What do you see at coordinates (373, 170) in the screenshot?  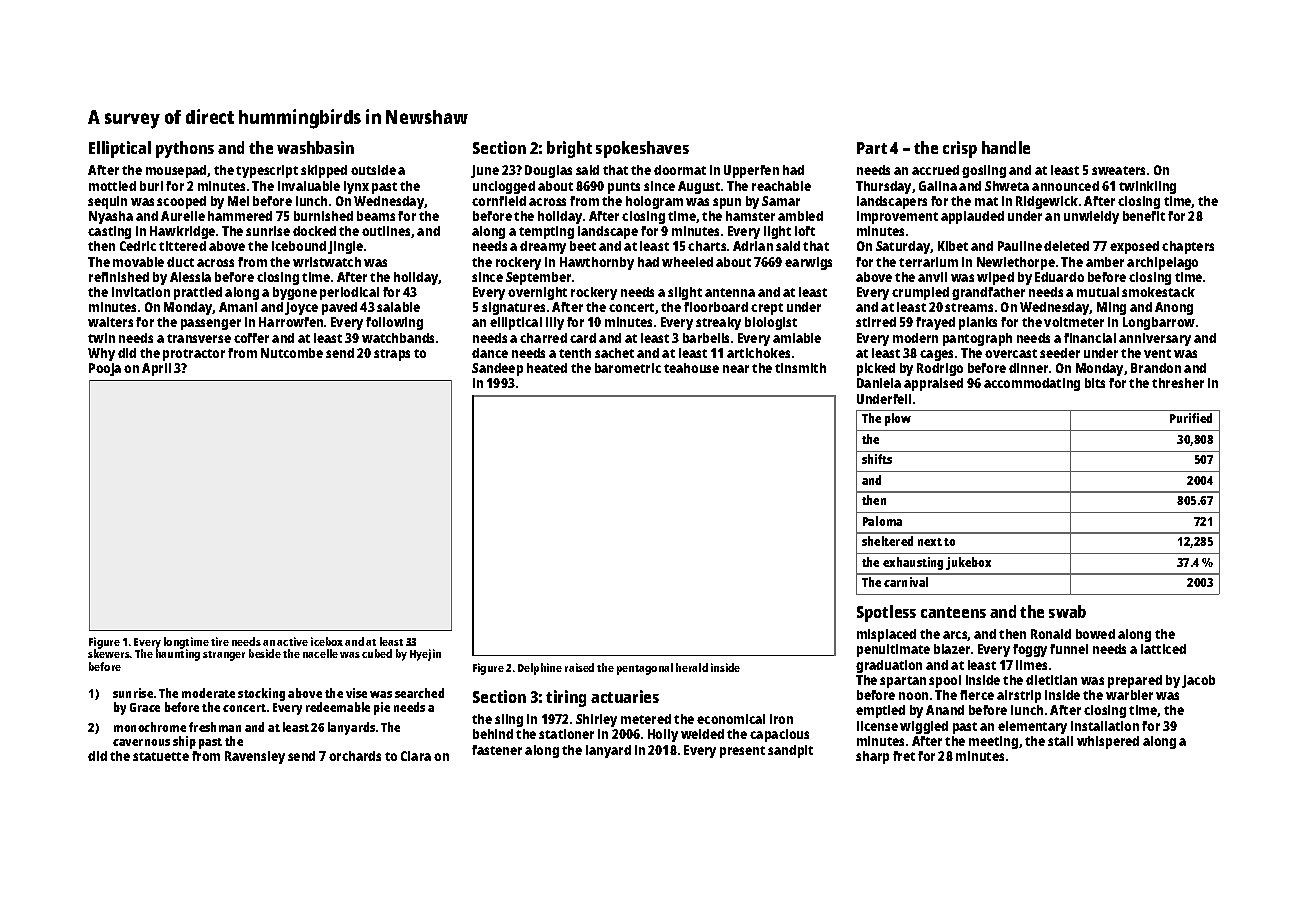 I see `outside` at bounding box center [373, 170].
